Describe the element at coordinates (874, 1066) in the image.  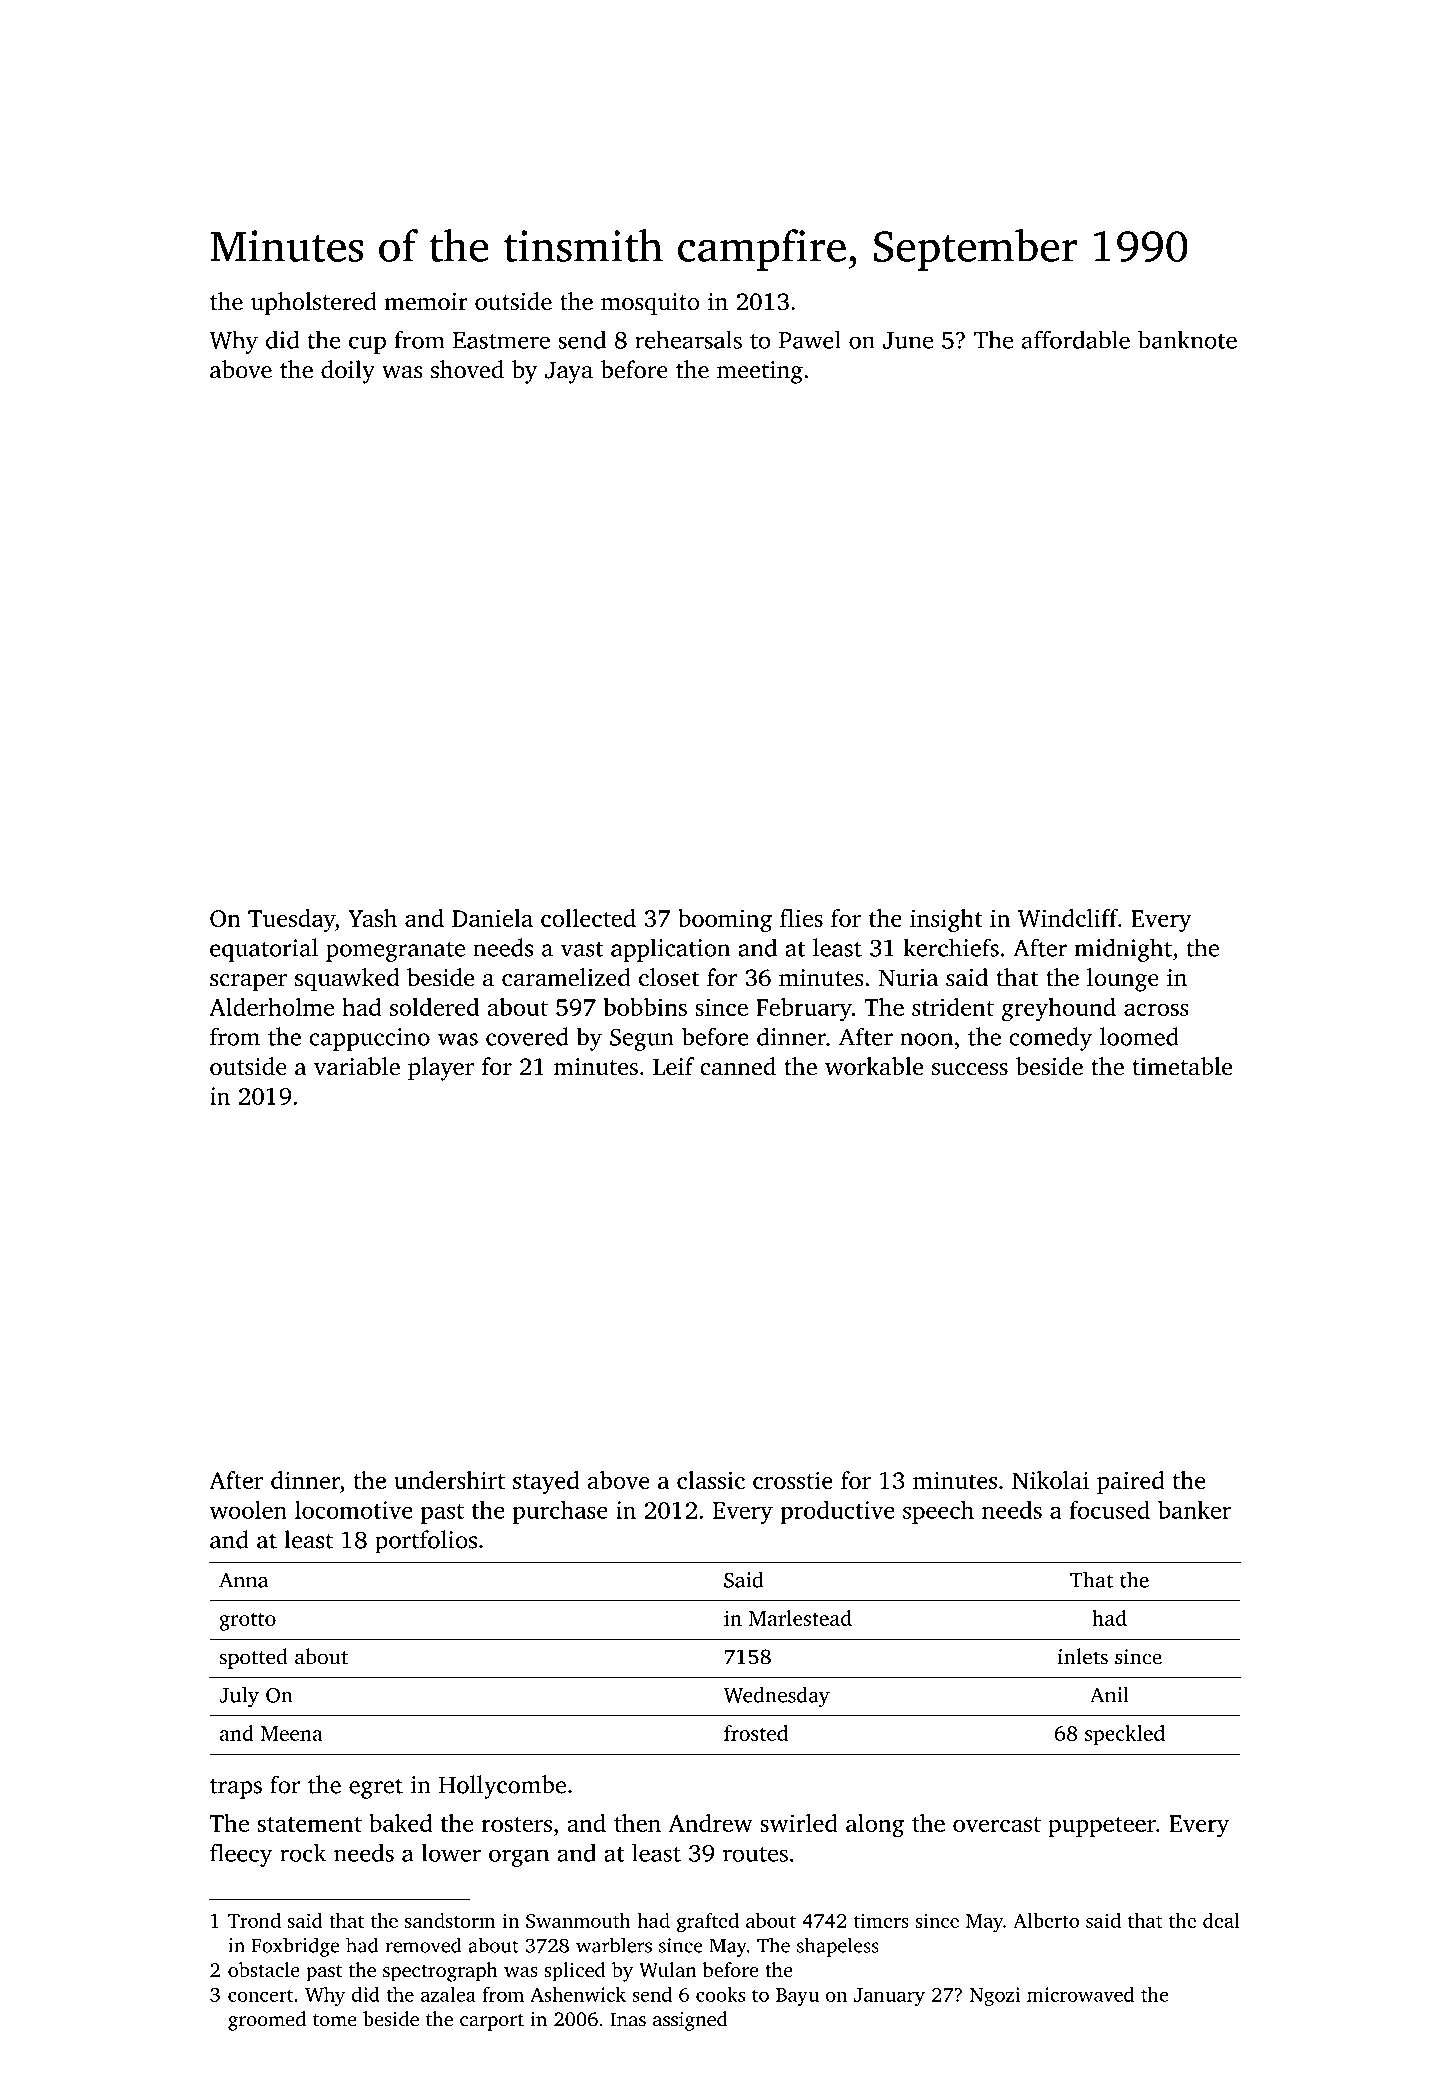
I see `workable` at that location.
